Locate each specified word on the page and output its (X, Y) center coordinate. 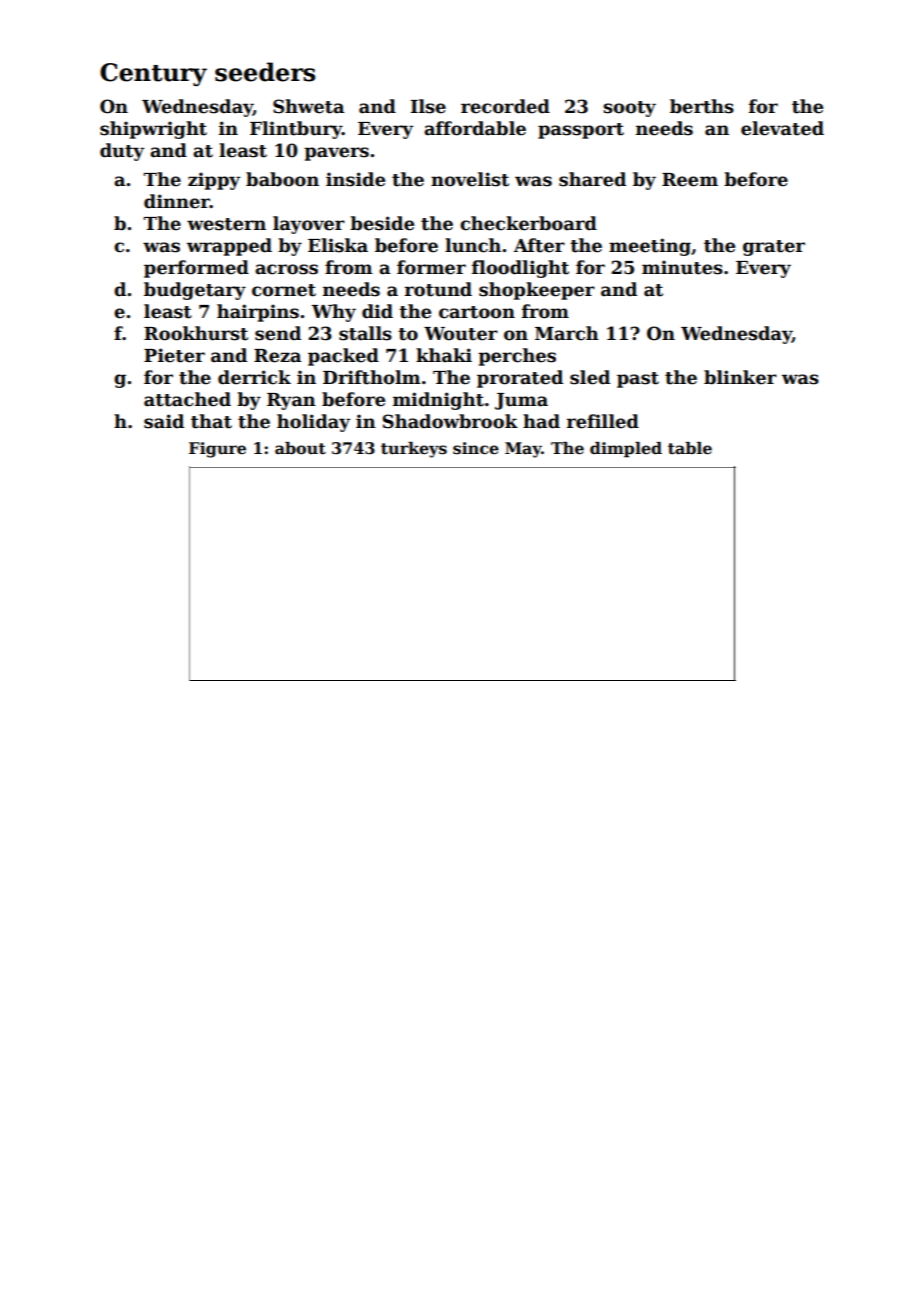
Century (153, 74)
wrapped (229, 247)
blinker (740, 377)
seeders (265, 72)
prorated (520, 379)
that (211, 421)
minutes (682, 267)
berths (702, 106)
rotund (438, 289)
